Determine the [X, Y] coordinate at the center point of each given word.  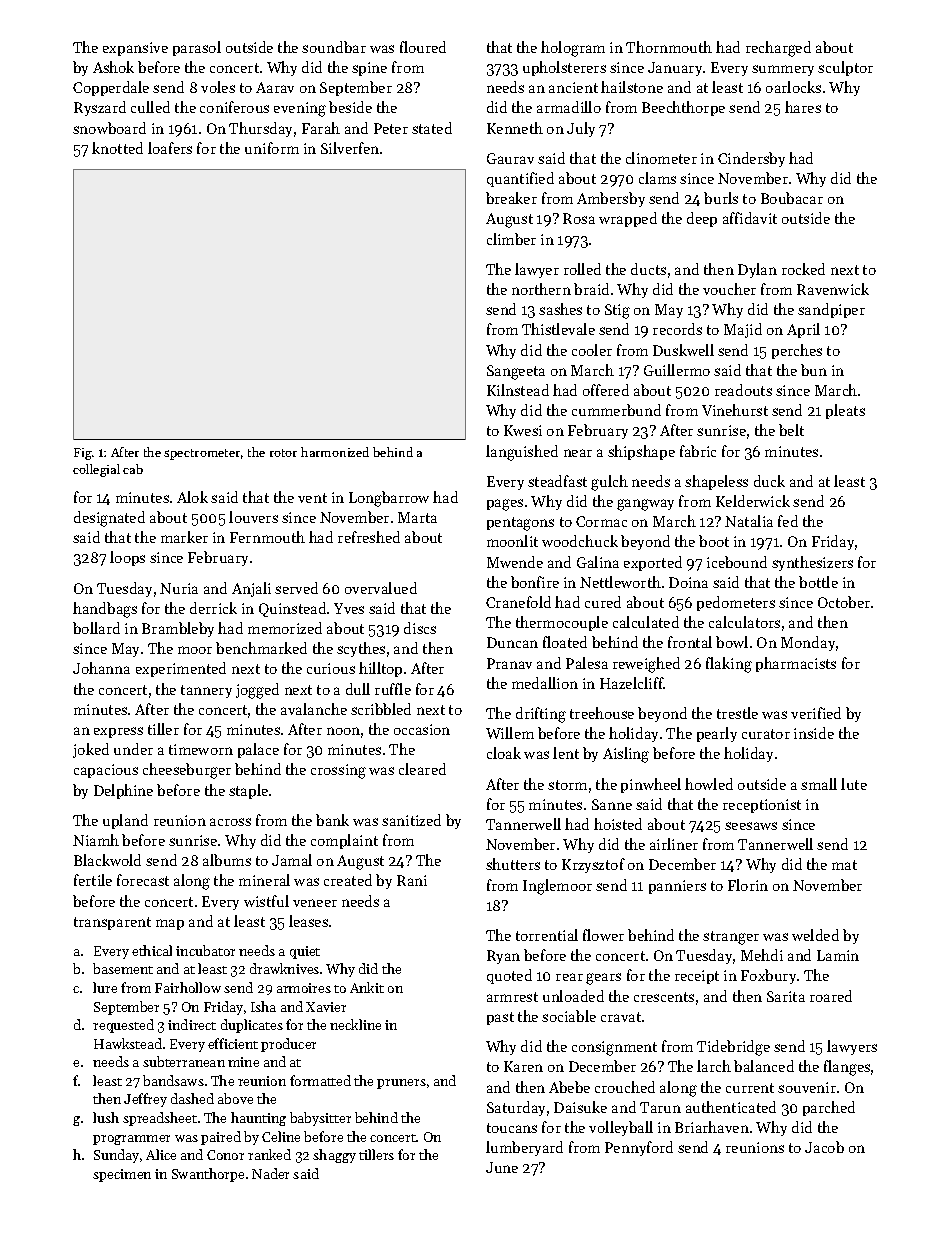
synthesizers [812, 563]
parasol [197, 48]
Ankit [367, 987]
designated [109, 519]
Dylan [757, 270]
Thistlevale [558, 329]
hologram [573, 49]
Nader [270, 1173]
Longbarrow [389, 499]
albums [227, 860]
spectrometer [202, 454]
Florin [748, 885]
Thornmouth [669, 47]
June [502, 1167]
